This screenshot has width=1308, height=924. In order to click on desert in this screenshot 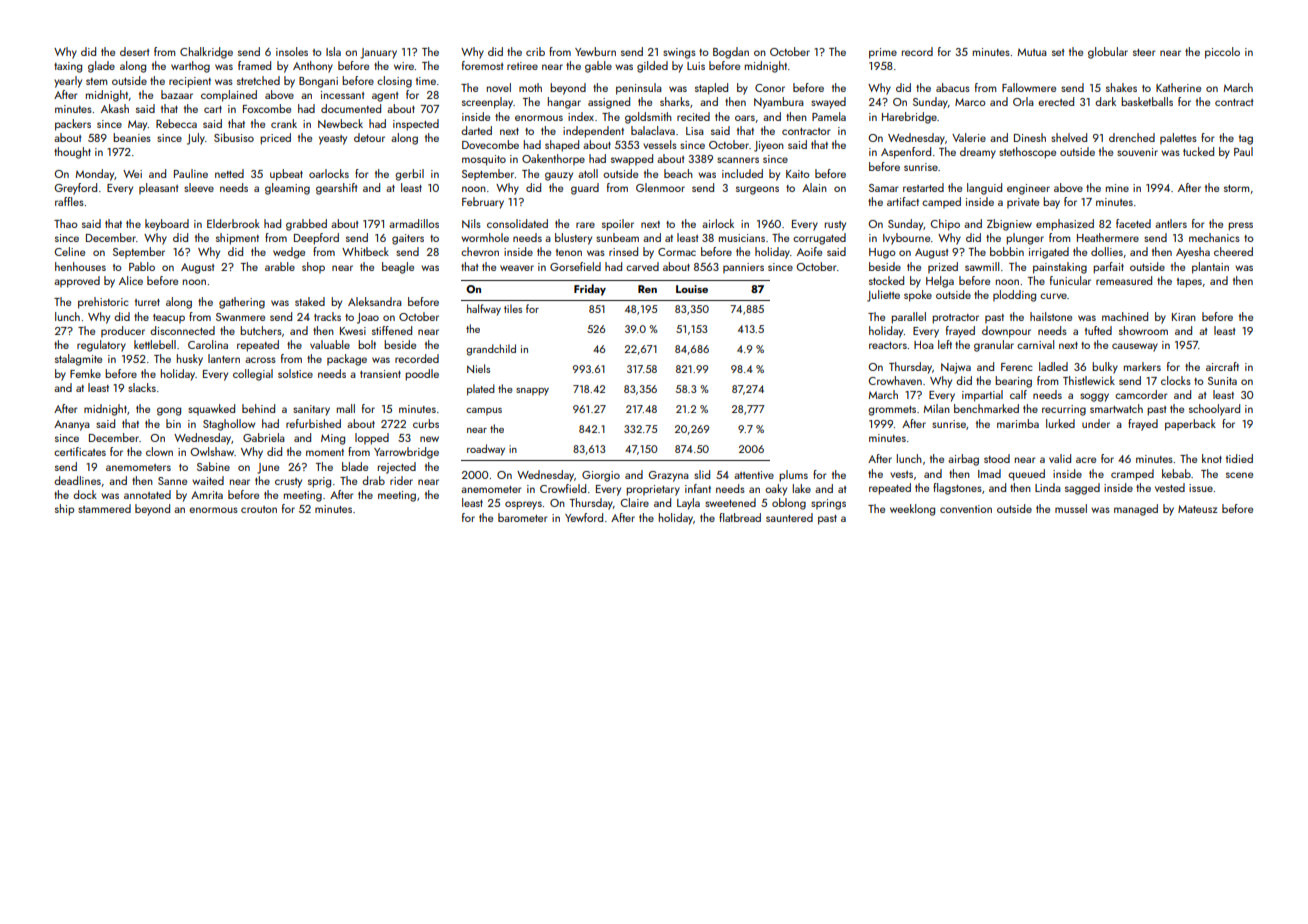, I will do `click(134, 51)`.
